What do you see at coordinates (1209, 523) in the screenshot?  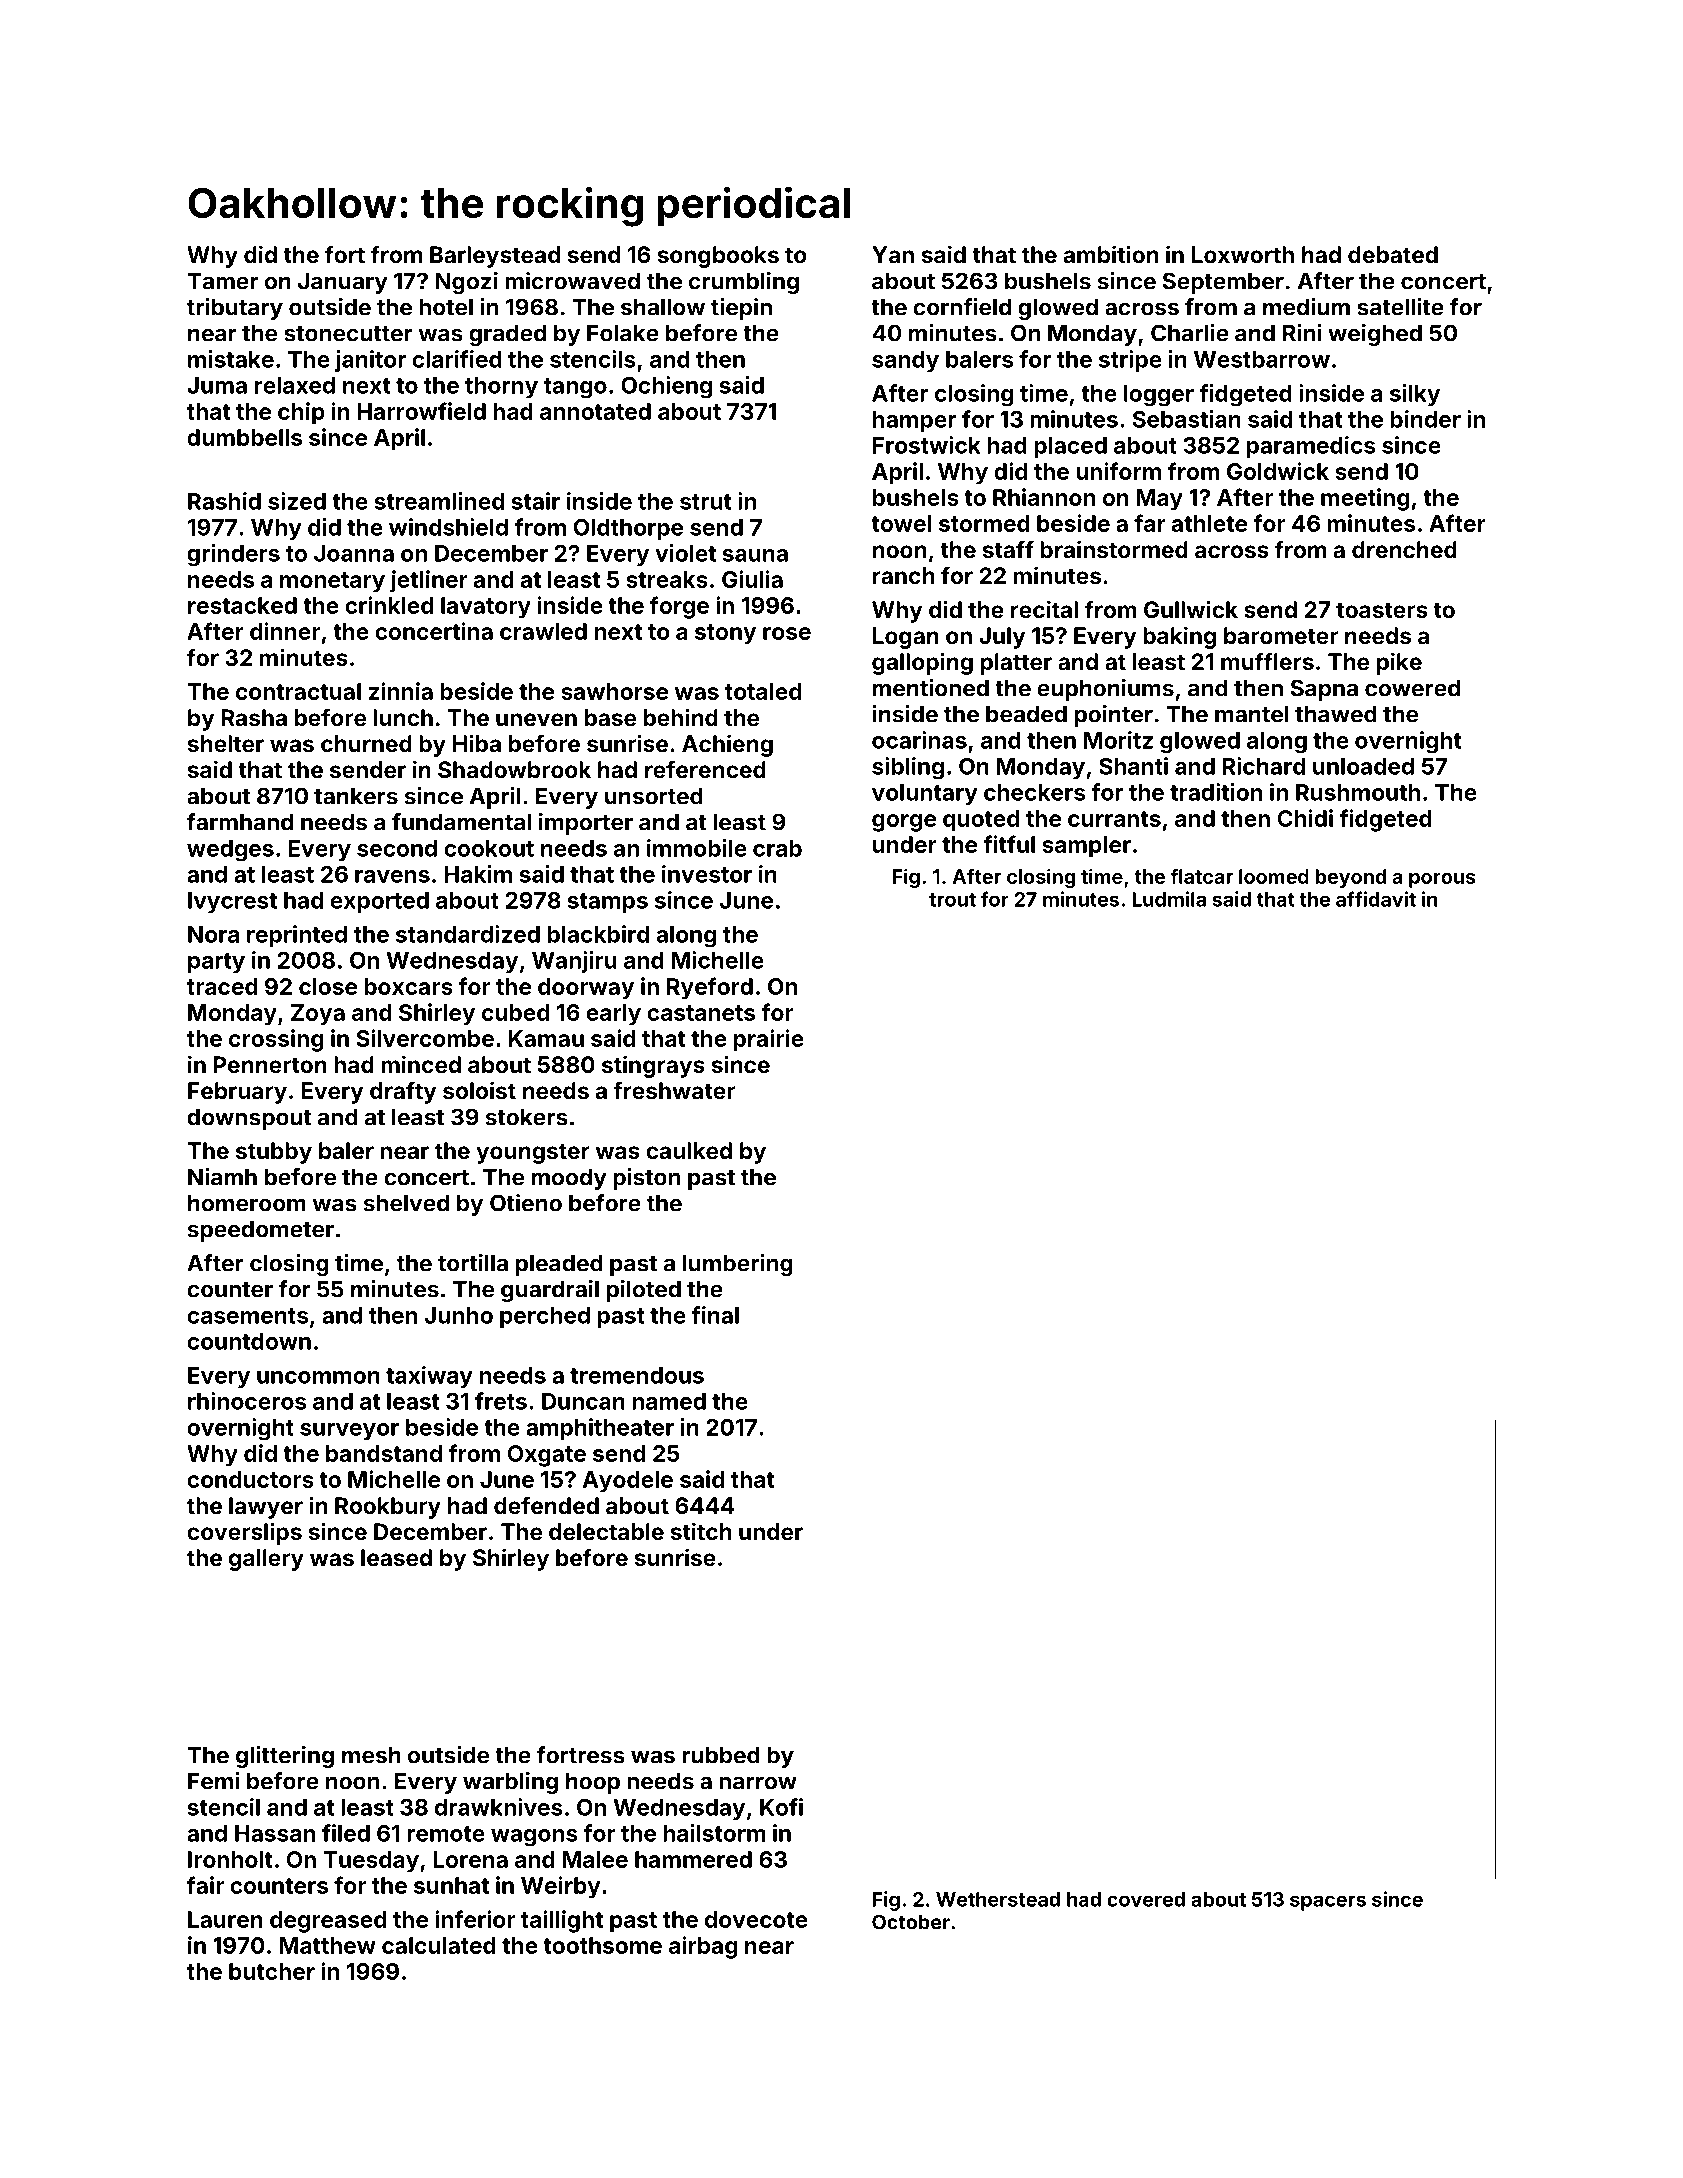 I see `athlete` at bounding box center [1209, 523].
